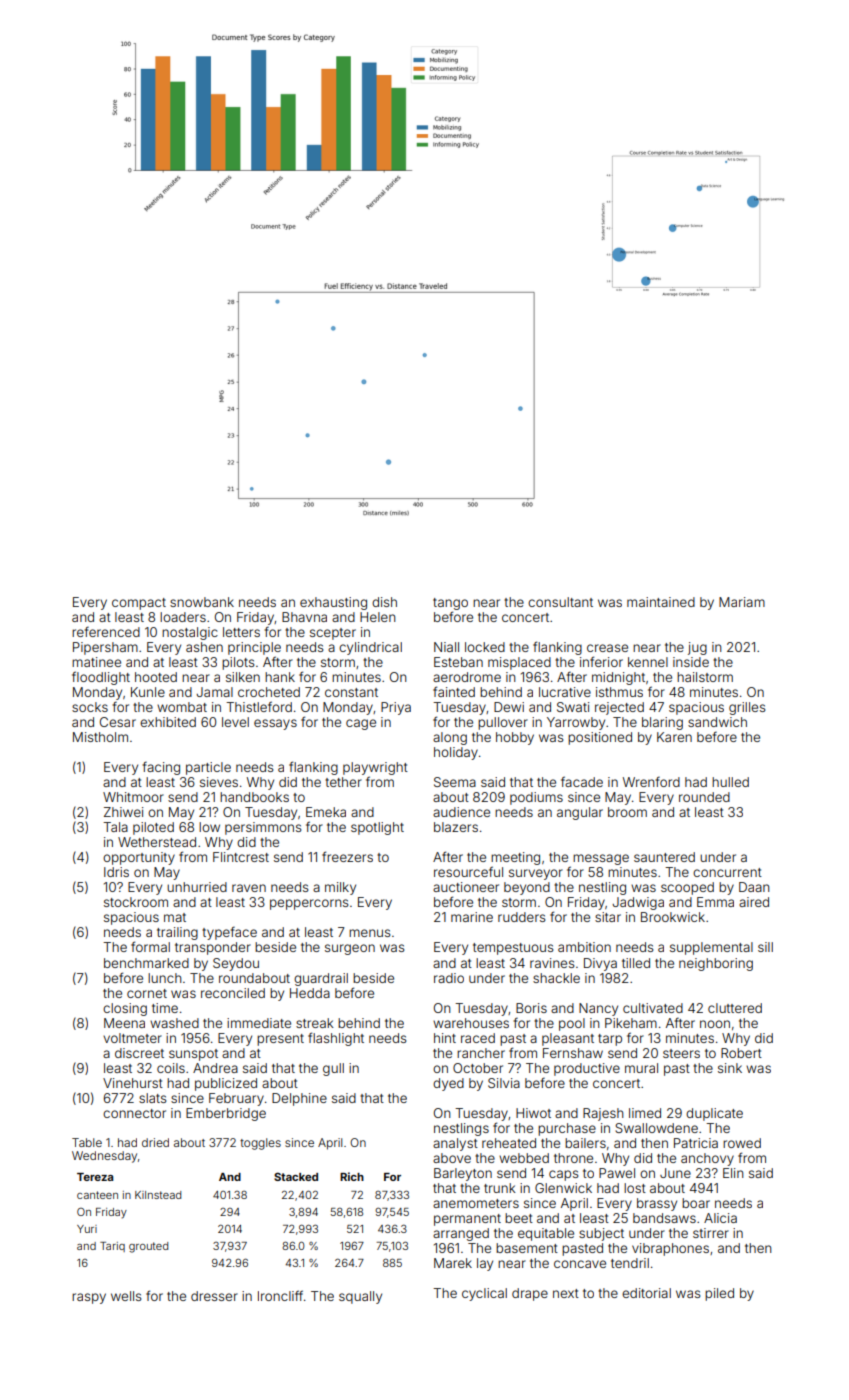  What do you see at coordinates (90, 707) in the screenshot?
I see `socks` at bounding box center [90, 707].
